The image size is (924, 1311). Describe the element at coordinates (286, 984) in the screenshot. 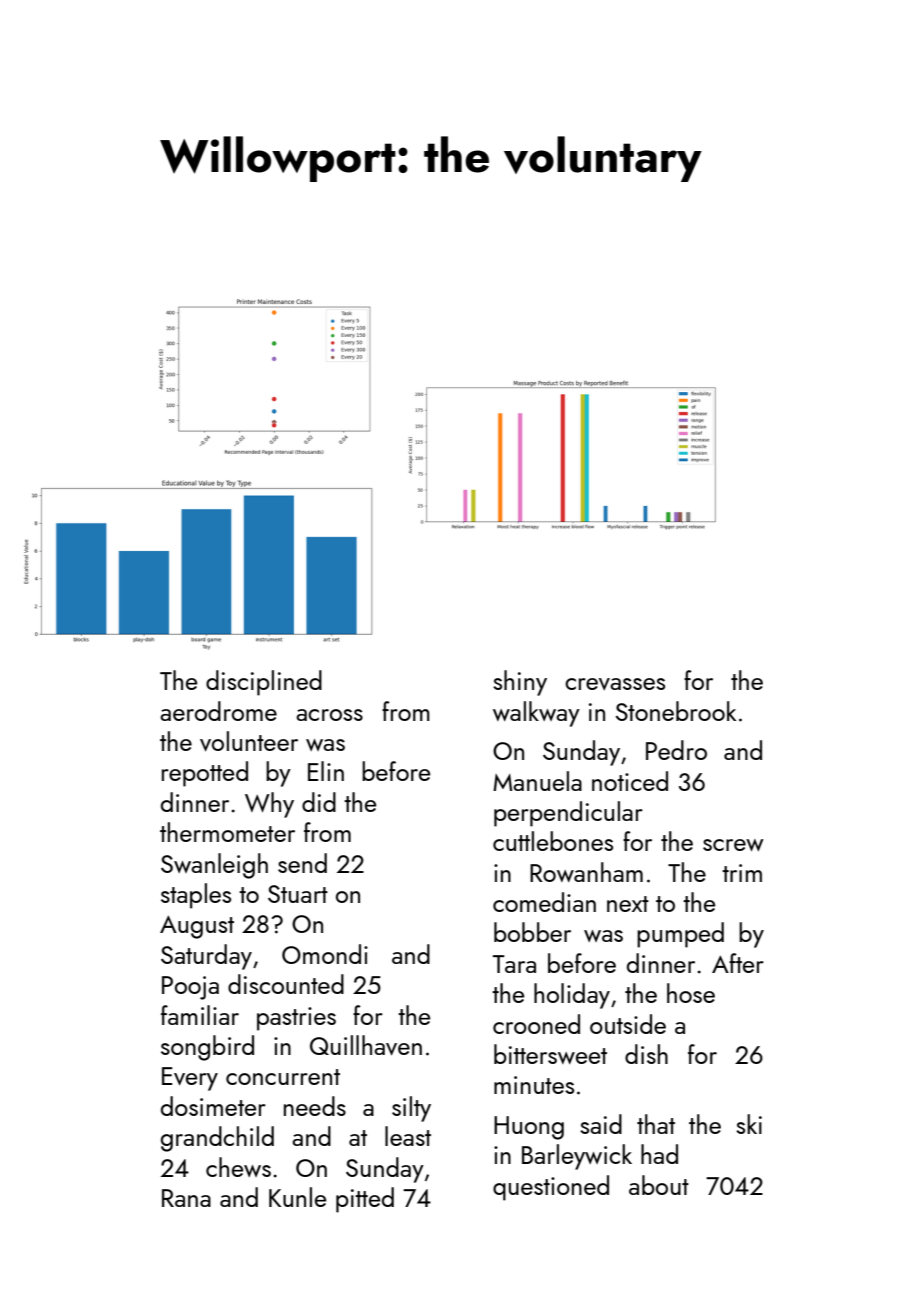

I see `discounted` at that location.
